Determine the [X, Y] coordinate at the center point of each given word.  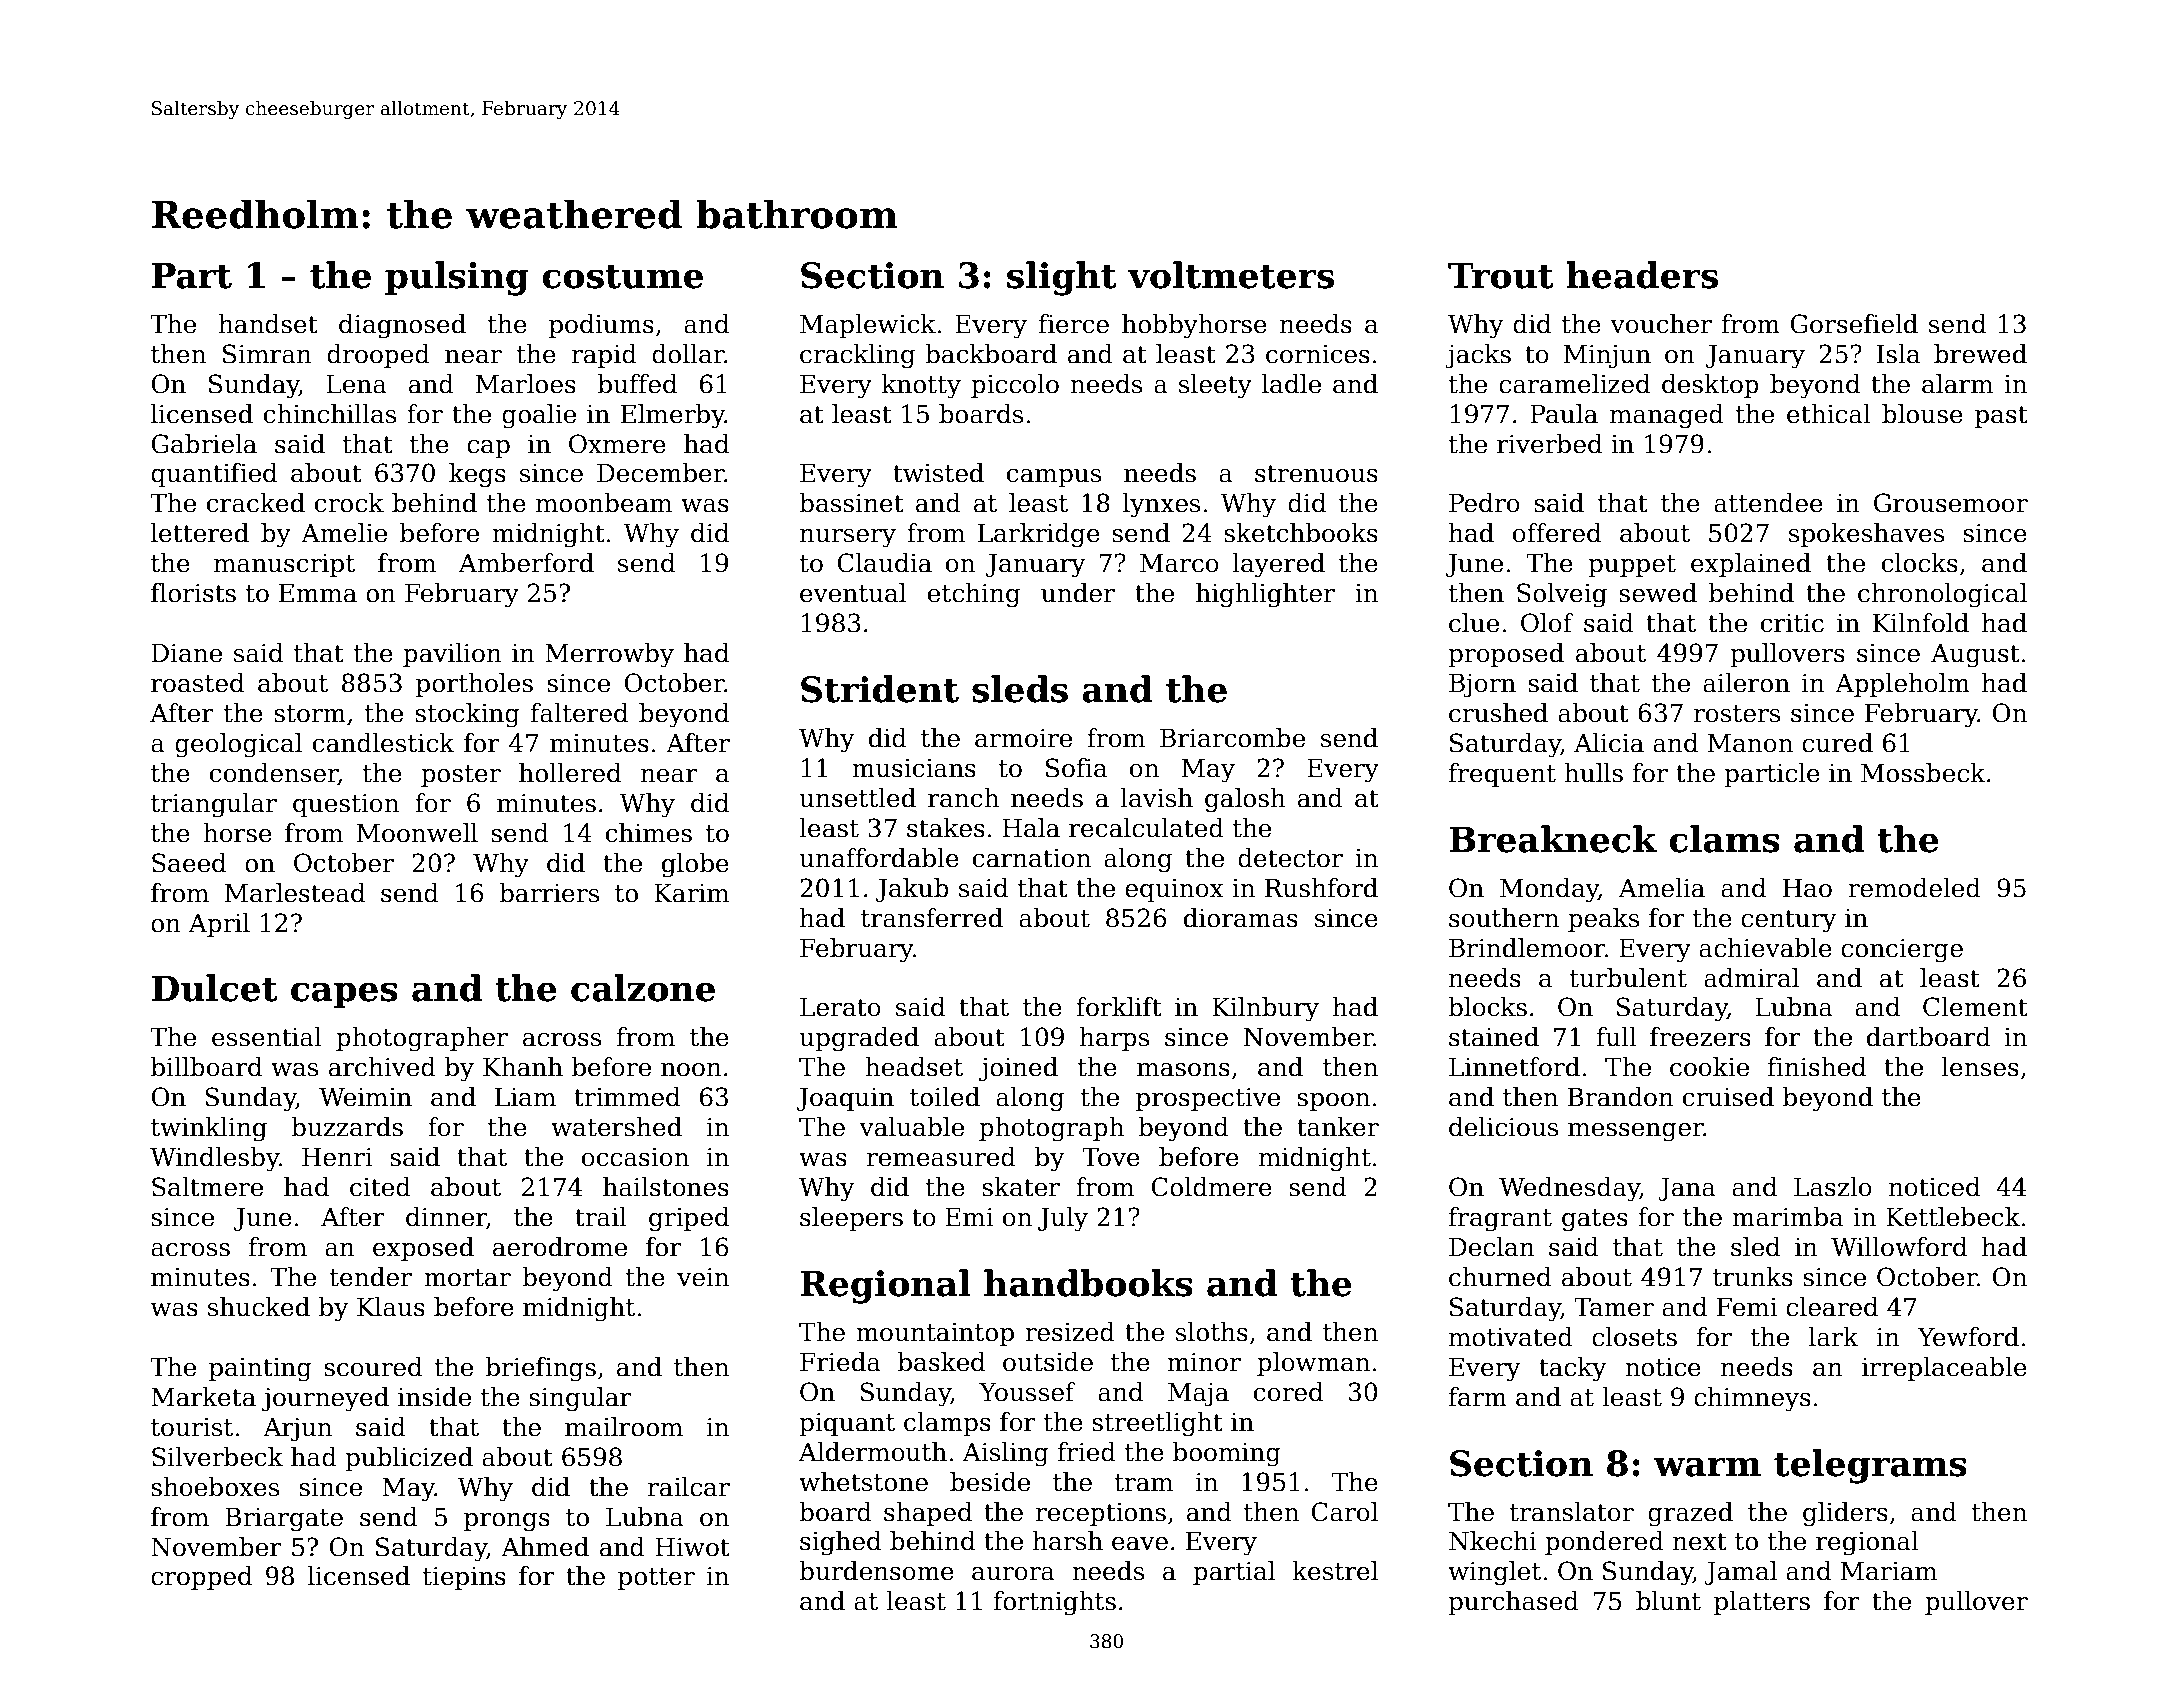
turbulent [1628, 978]
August [1975, 656]
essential [267, 1037]
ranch [963, 798]
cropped [201, 1578]
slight [1062, 278]
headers [1642, 275]
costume [622, 276]
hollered [570, 773]
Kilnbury [1265, 1009]
